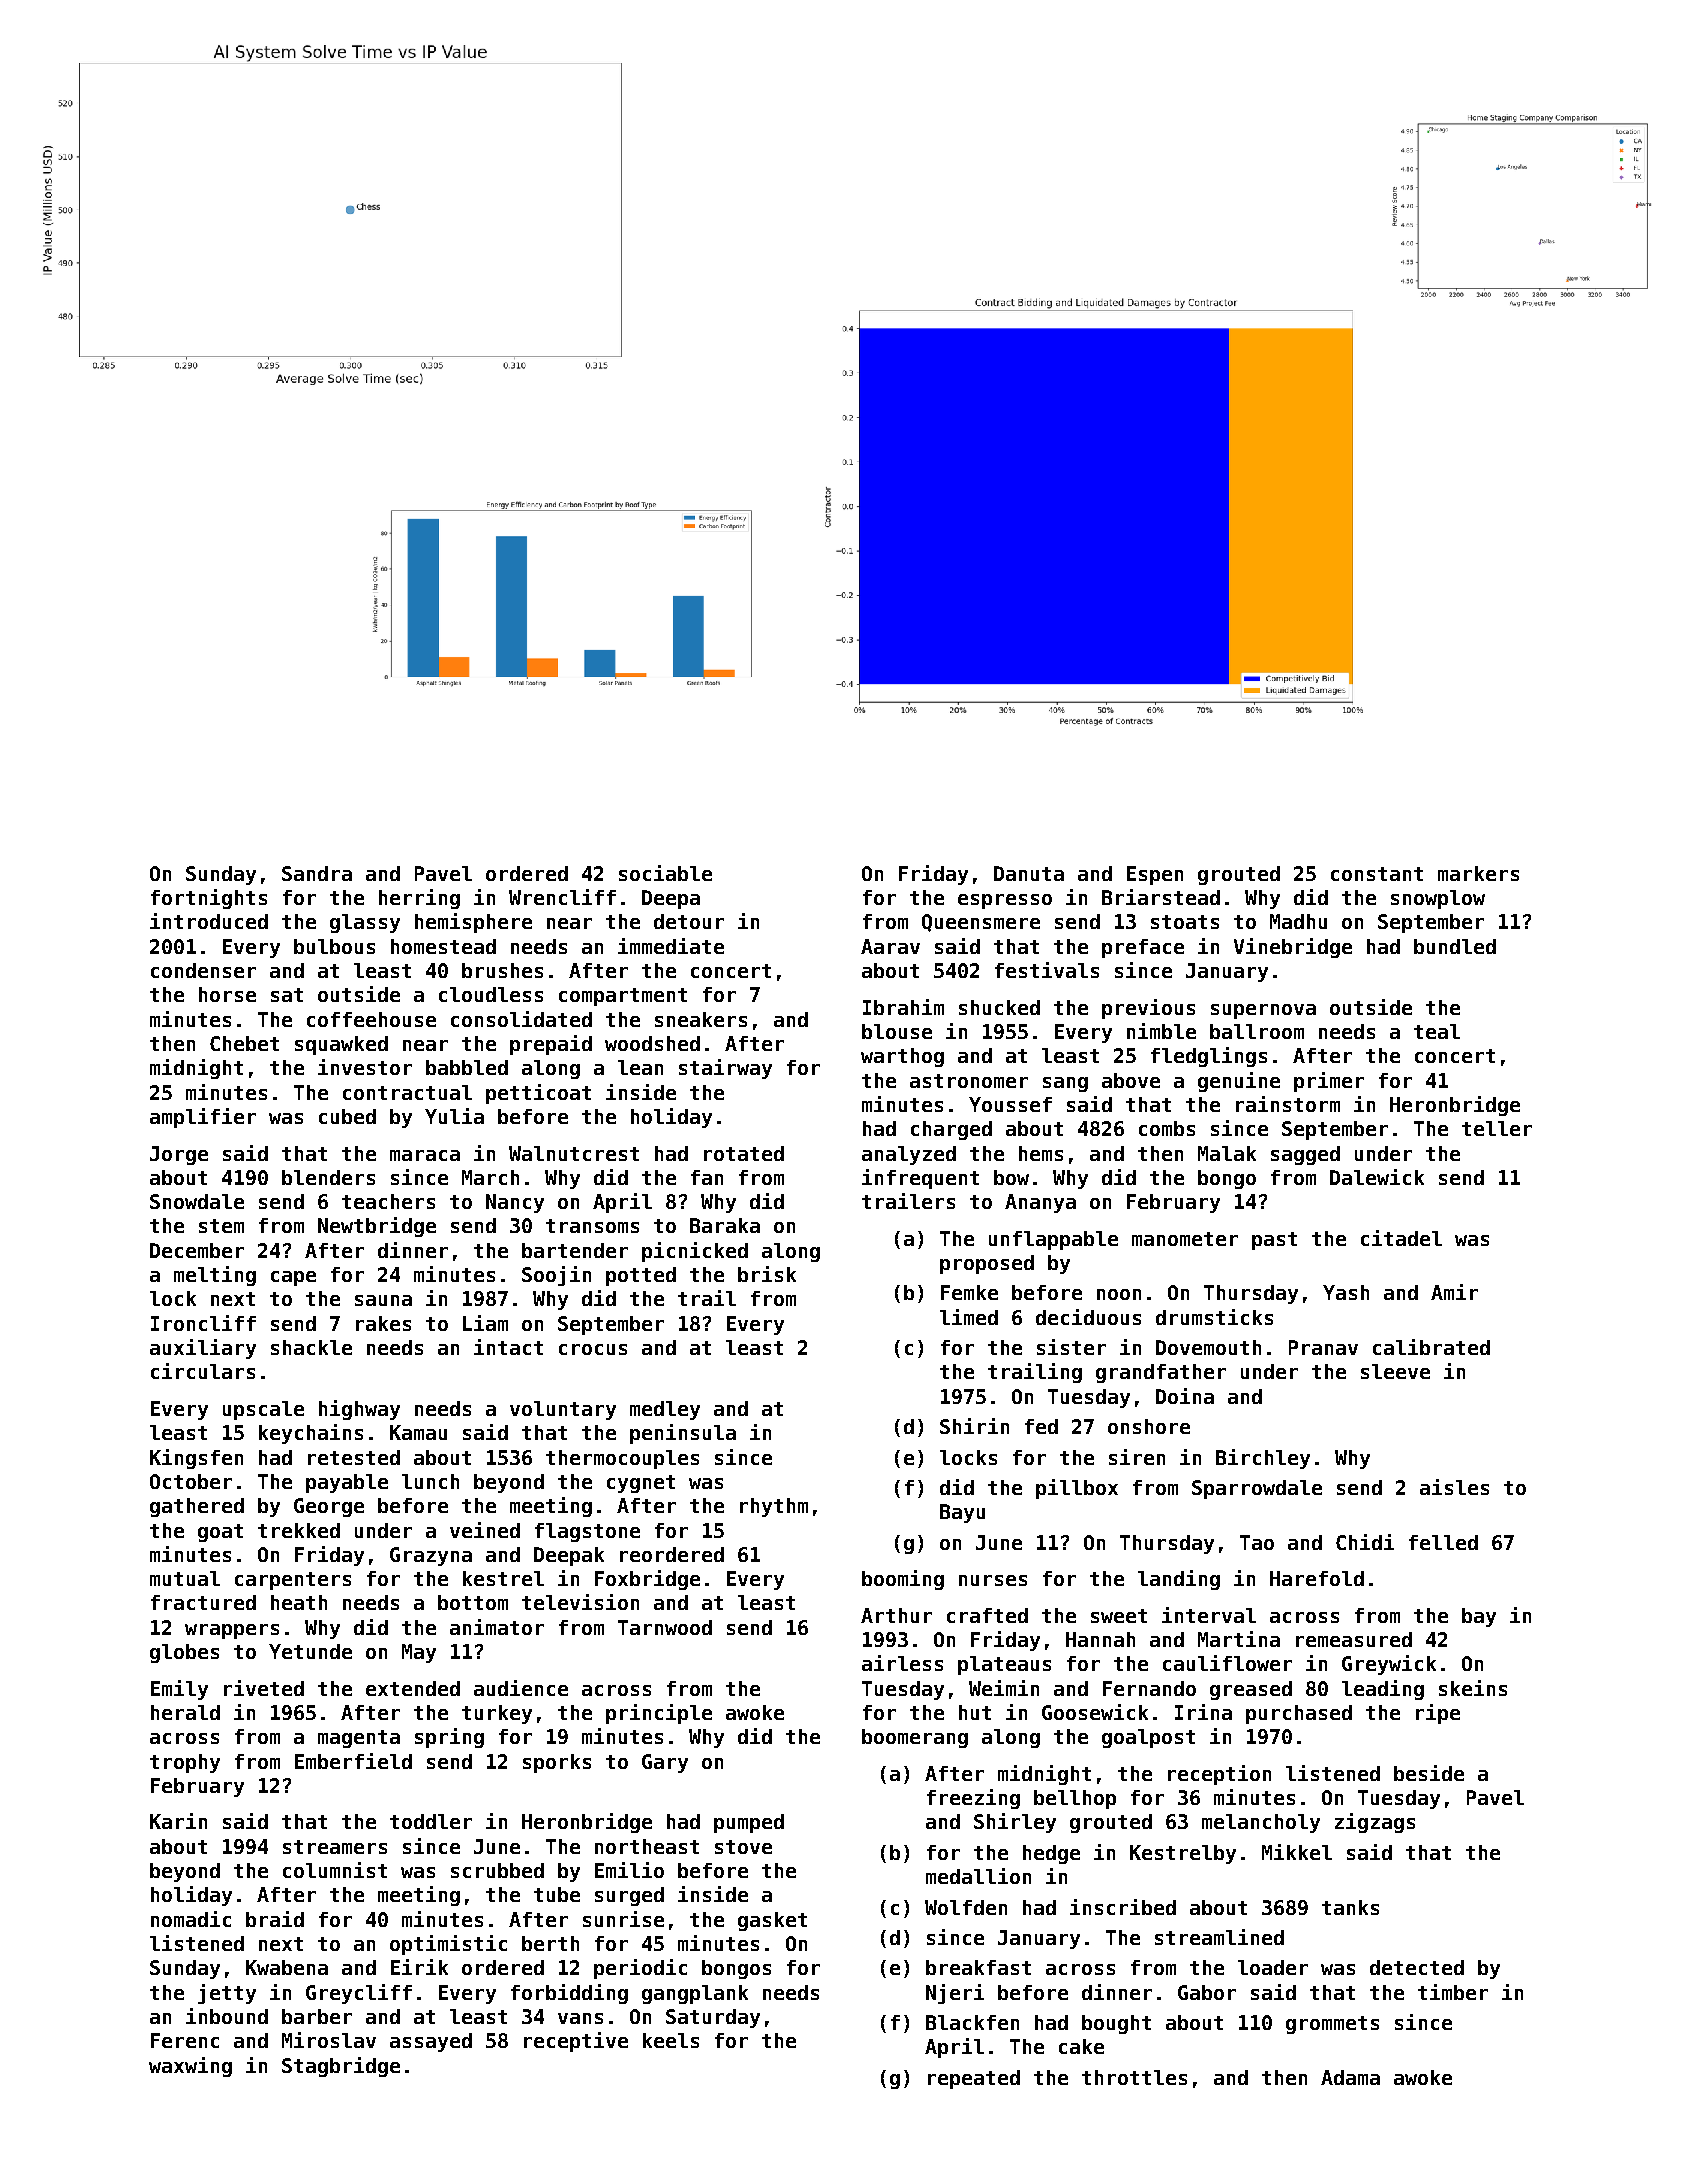  Describe the element at coordinates (1293, 948) in the screenshot. I see `Vinebridge` at that location.
